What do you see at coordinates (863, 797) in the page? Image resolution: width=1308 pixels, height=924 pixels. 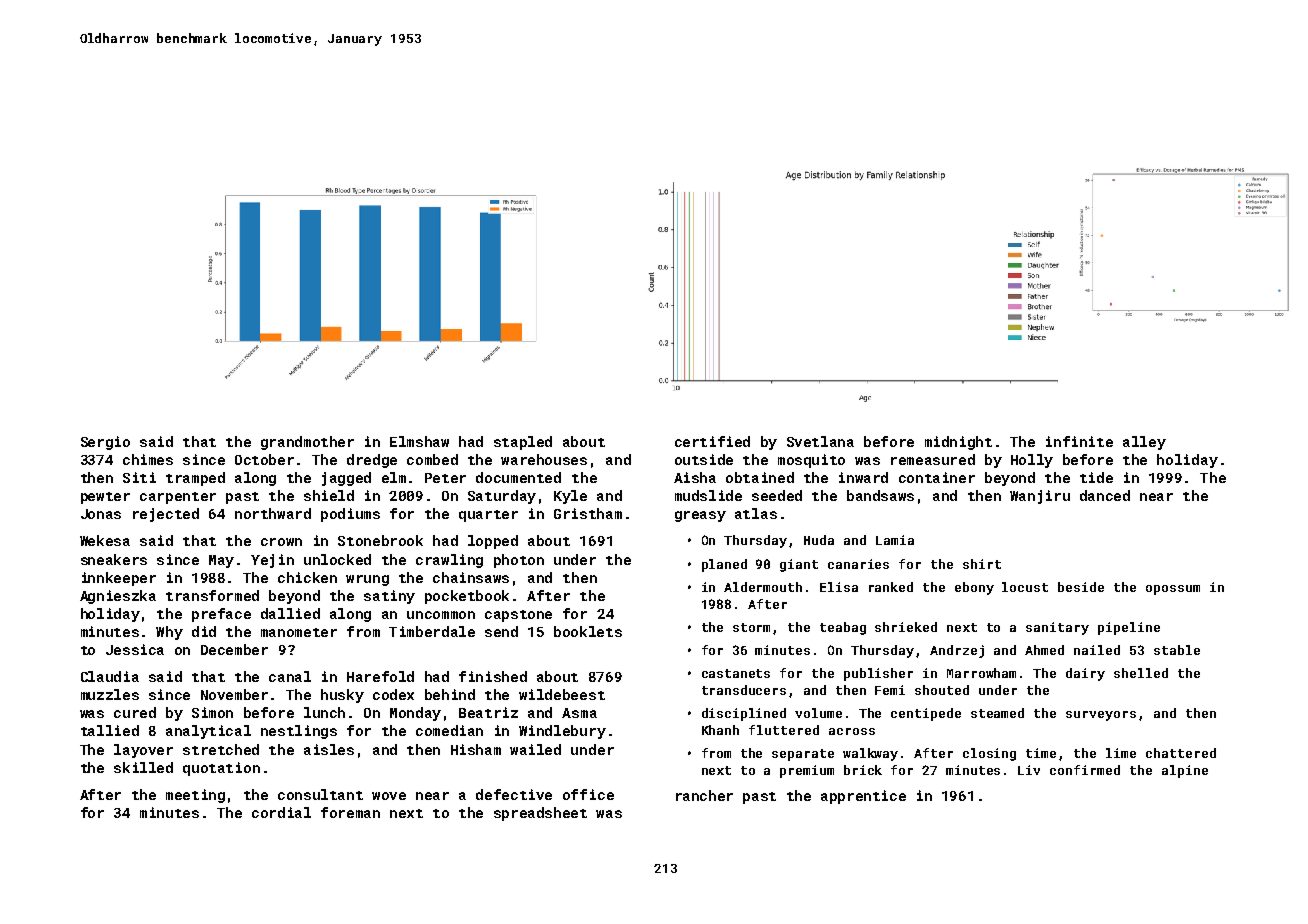 I see `apprentice` at bounding box center [863, 797].
